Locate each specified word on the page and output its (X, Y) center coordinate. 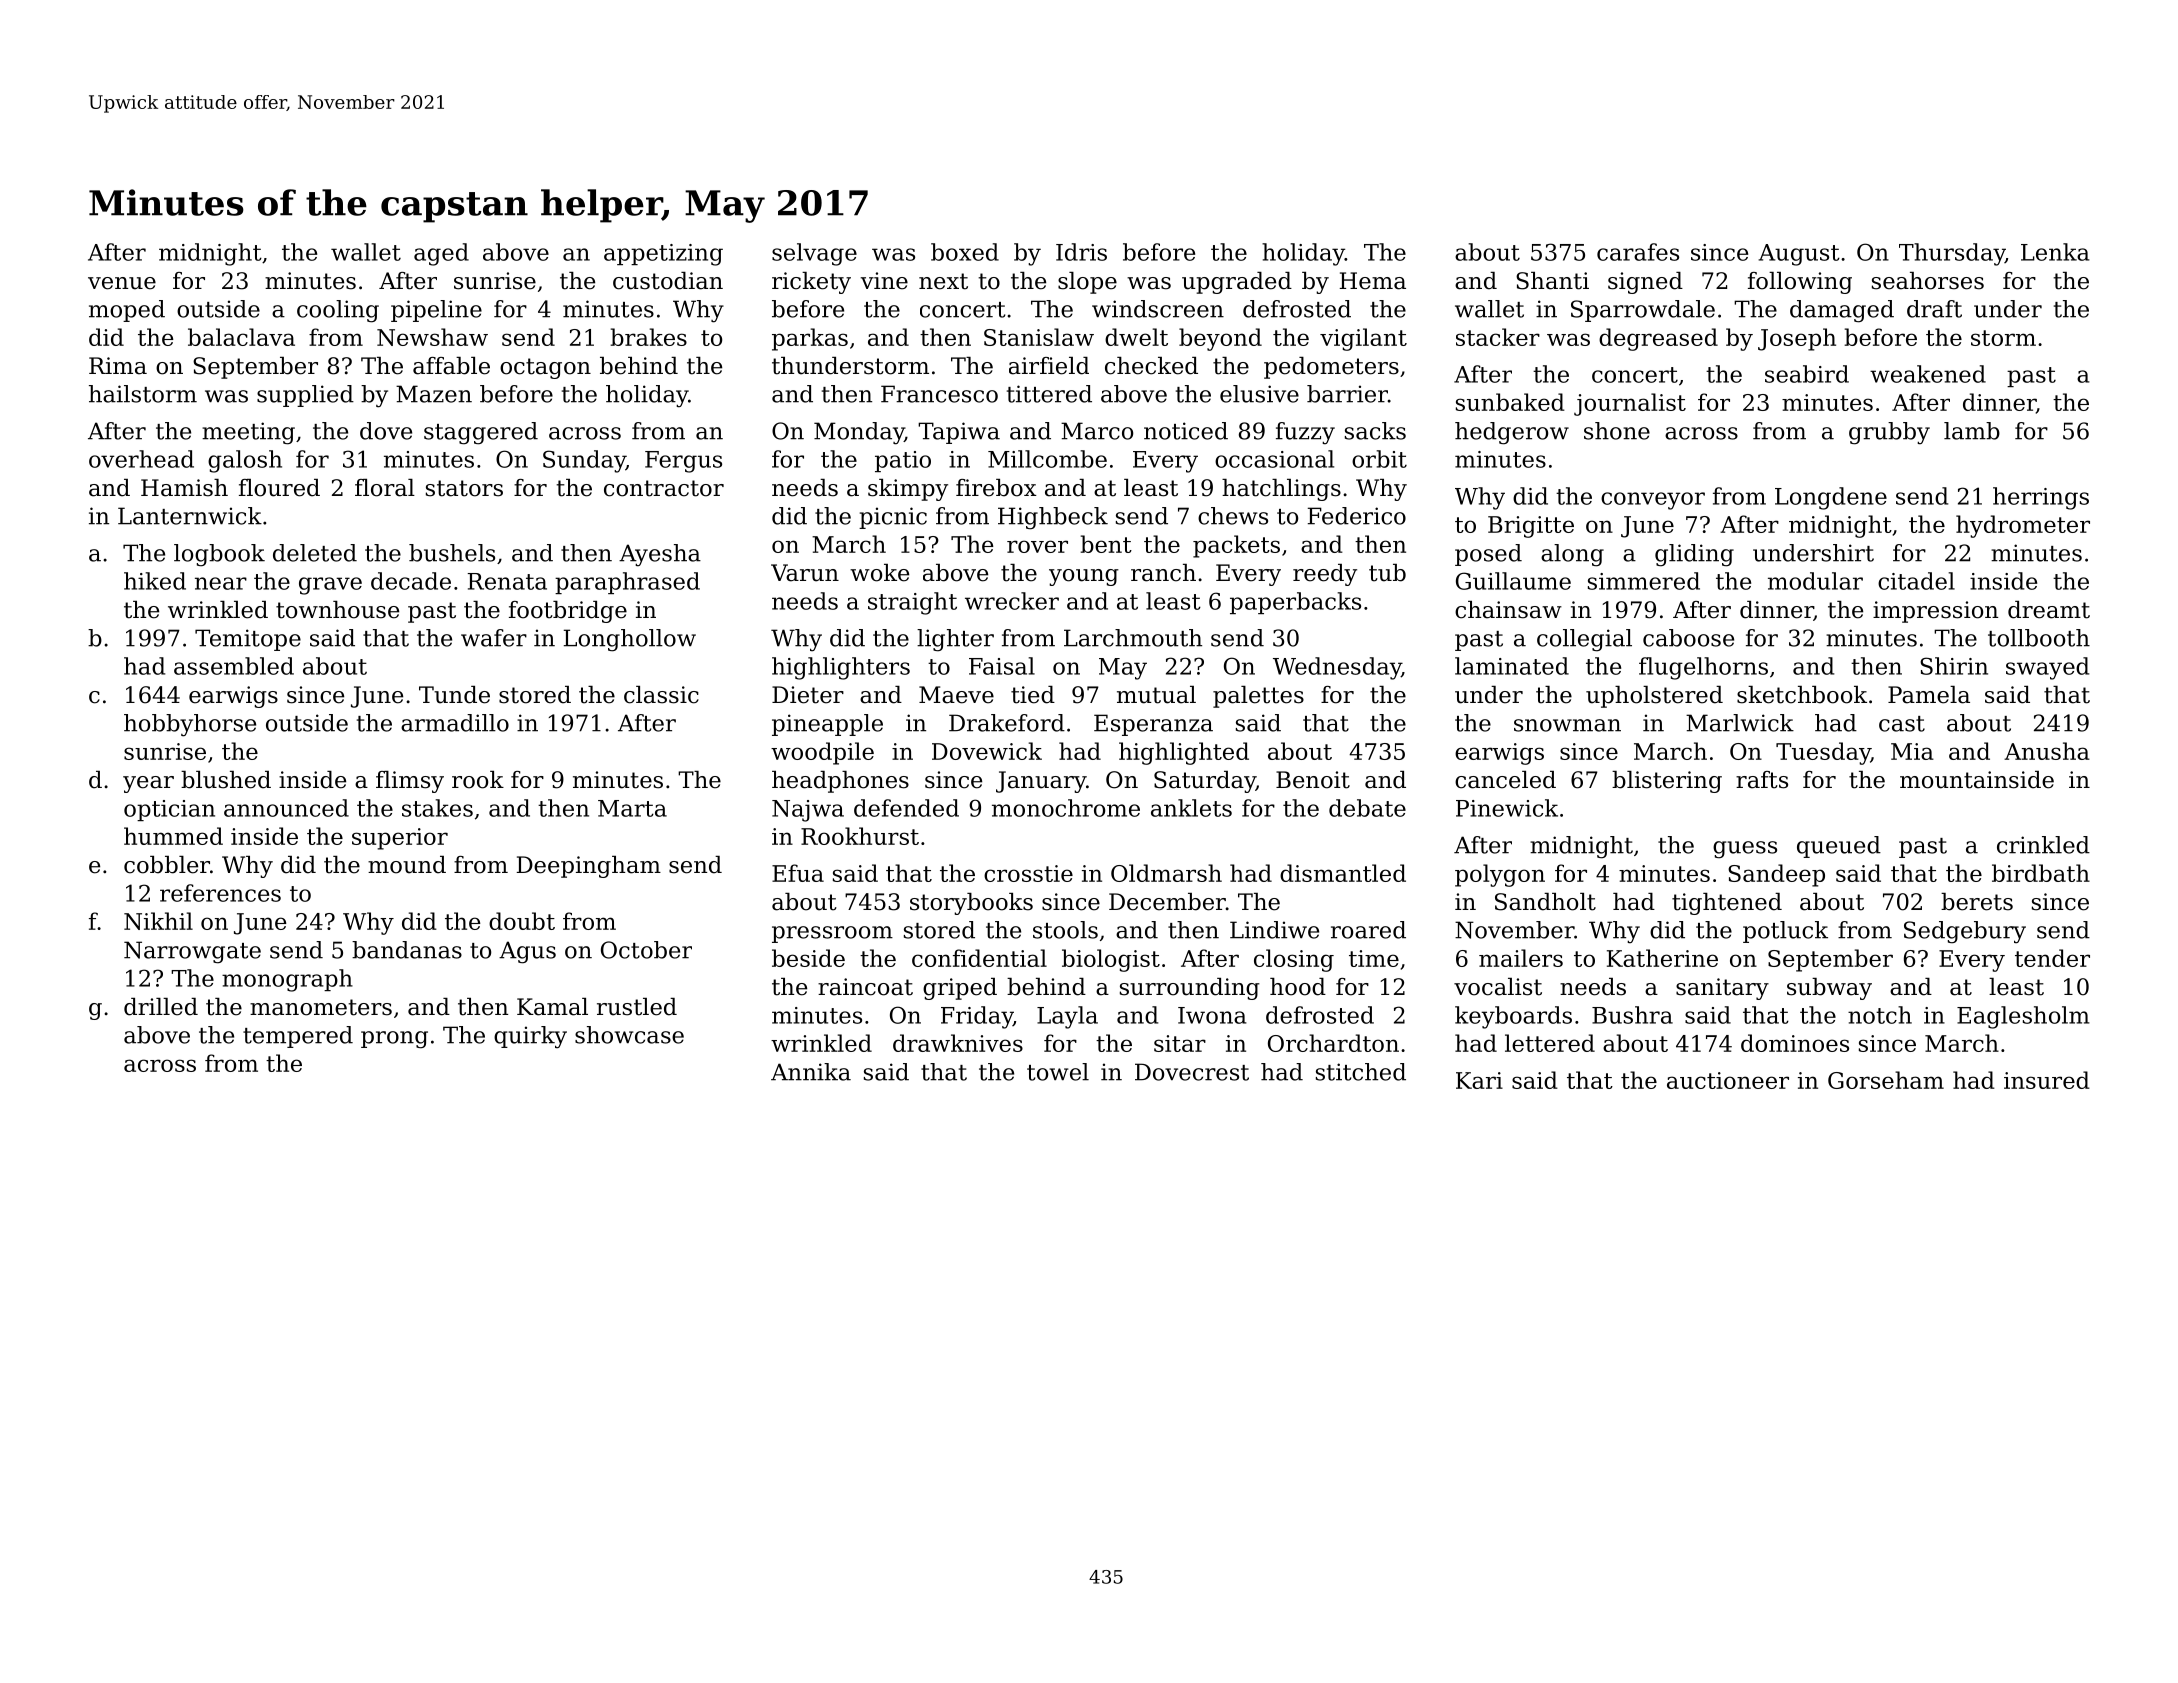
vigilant (1363, 339)
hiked (155, 581)
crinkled (2043, 845)
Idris (1081, 252)
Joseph (1797, 339)
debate (1367, 808)
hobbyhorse (190, 725)
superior (400, 839)
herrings (2041, 498)
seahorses (1928, 281)
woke (879, 573)
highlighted (1184, 753)
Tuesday (1823, 753)
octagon (545, 368)
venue (122, 283)
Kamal (552, 1007)
